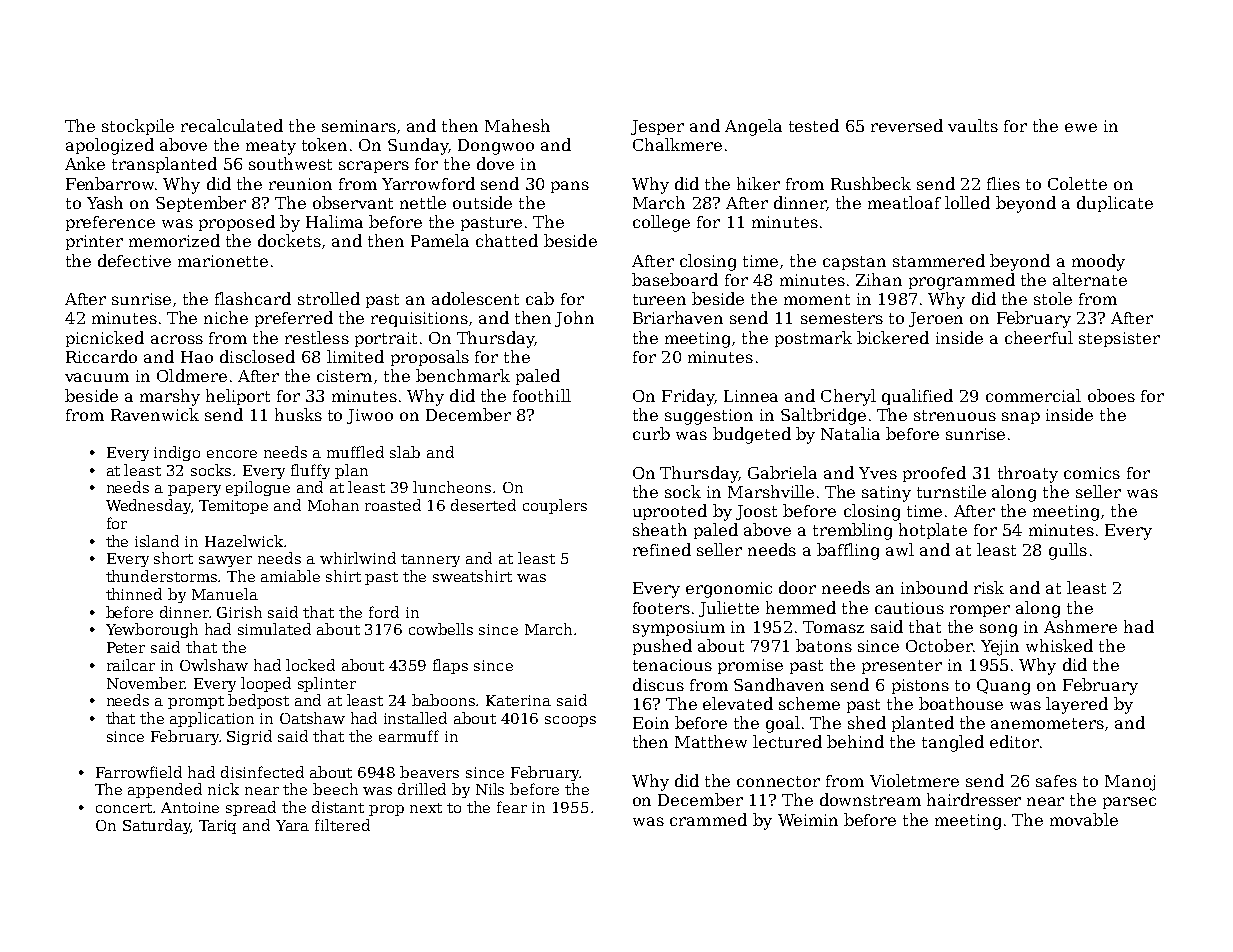  Describe the element at coordinates (657, 127) in the page. I see `Jesper` at that location.
